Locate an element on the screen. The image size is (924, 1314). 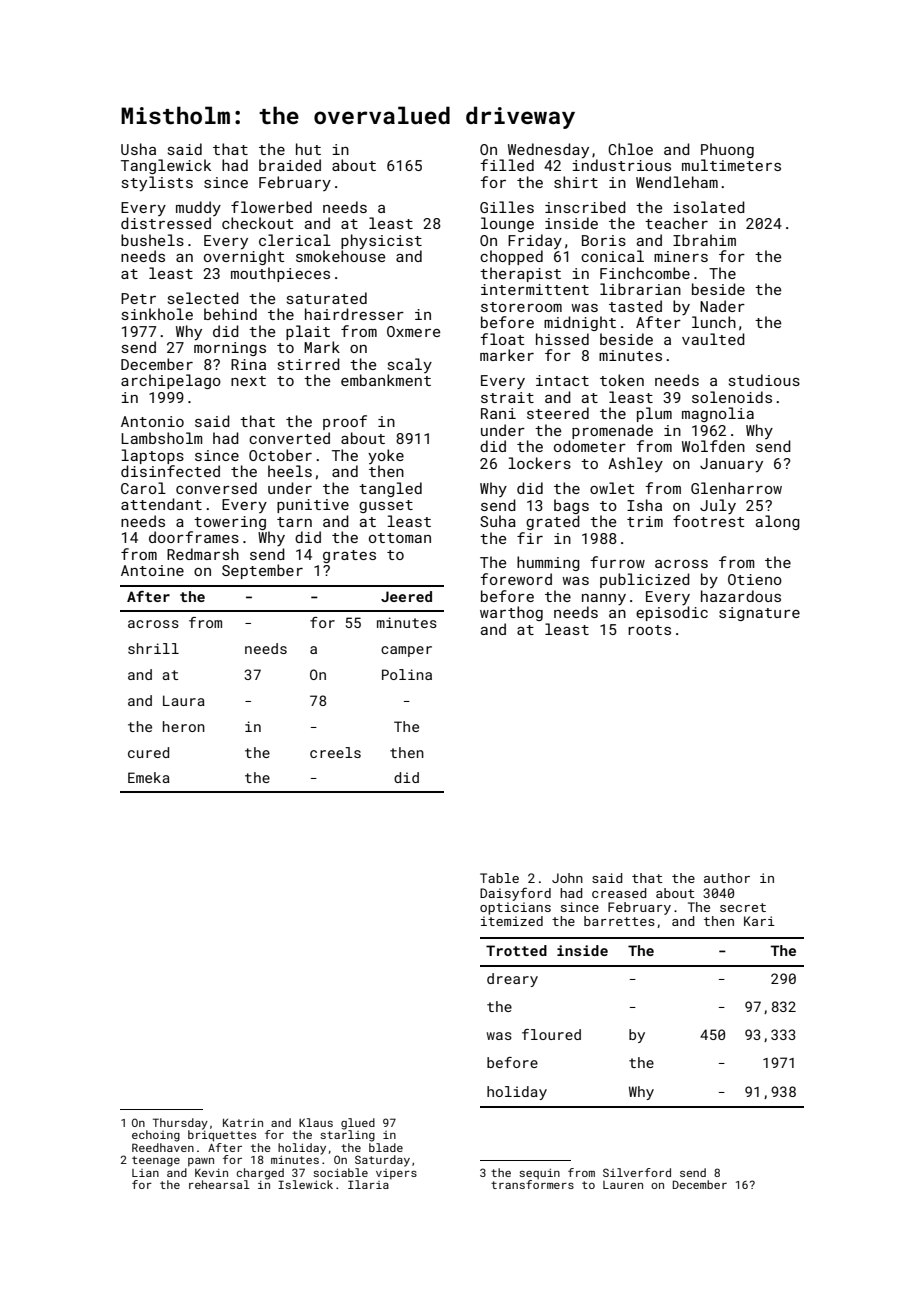
Kari is located at coordinates (759, 921).
